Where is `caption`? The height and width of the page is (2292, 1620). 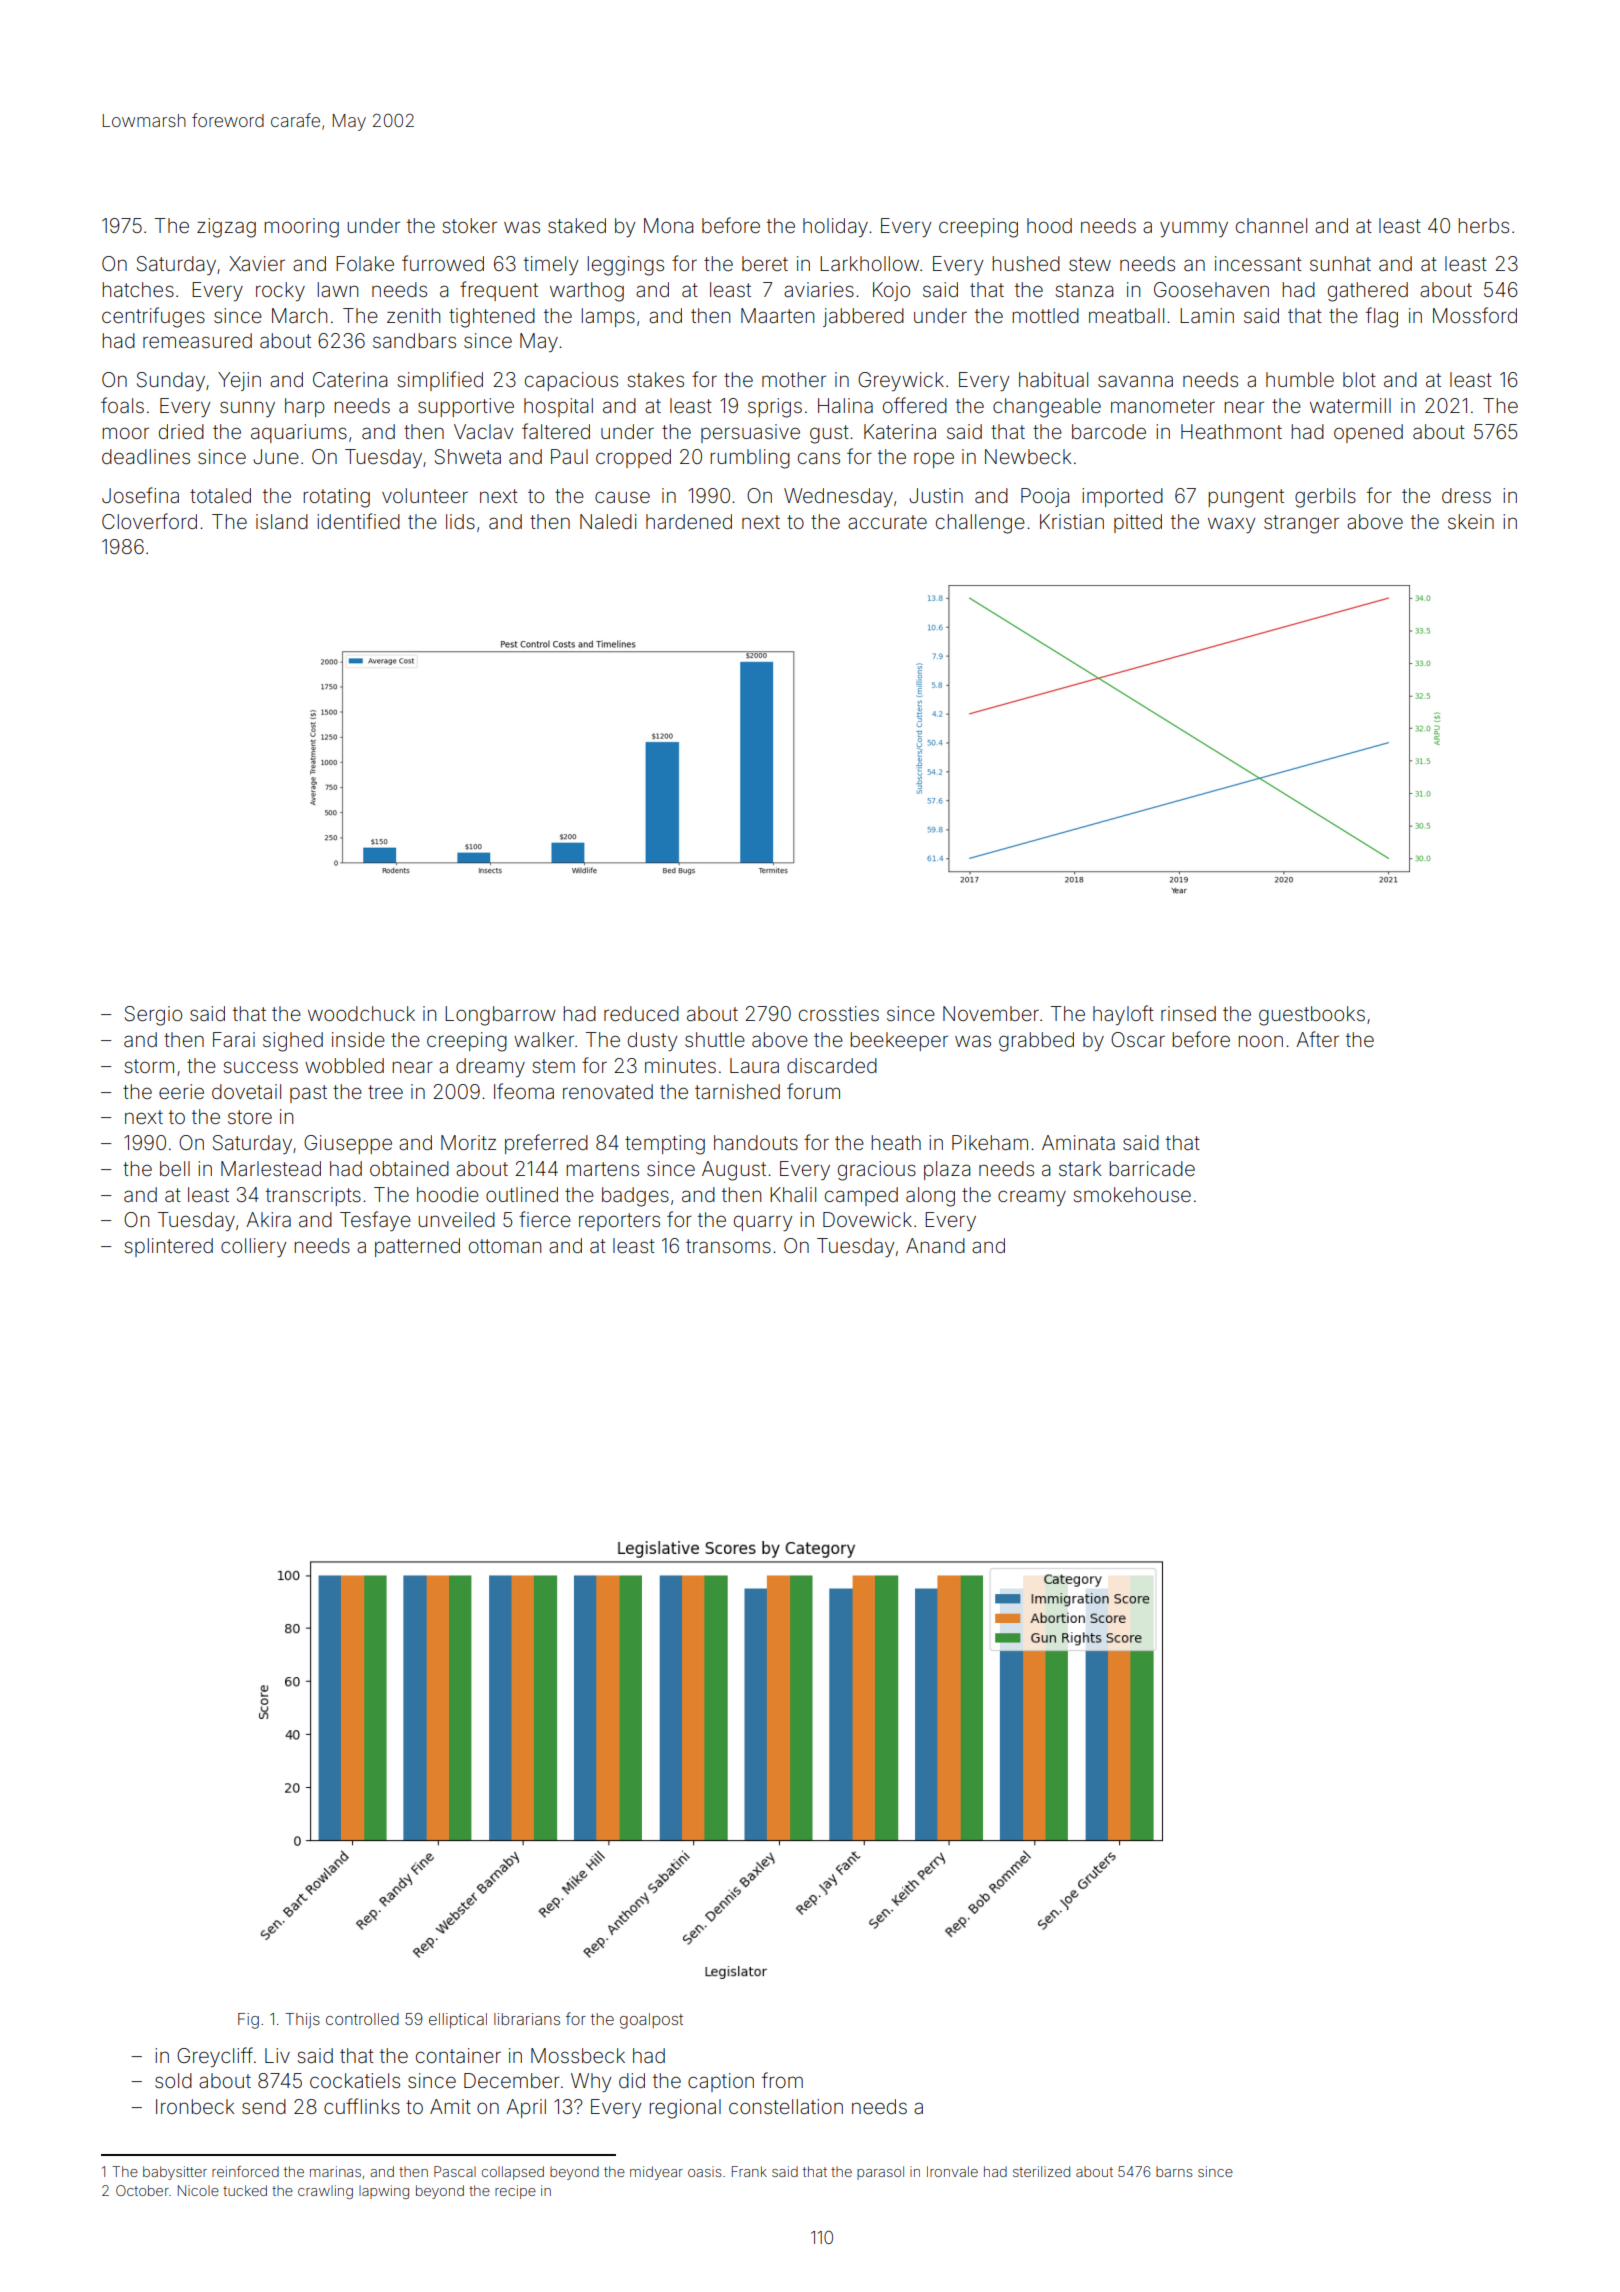
caption is located at coordinates (721, 2082).
